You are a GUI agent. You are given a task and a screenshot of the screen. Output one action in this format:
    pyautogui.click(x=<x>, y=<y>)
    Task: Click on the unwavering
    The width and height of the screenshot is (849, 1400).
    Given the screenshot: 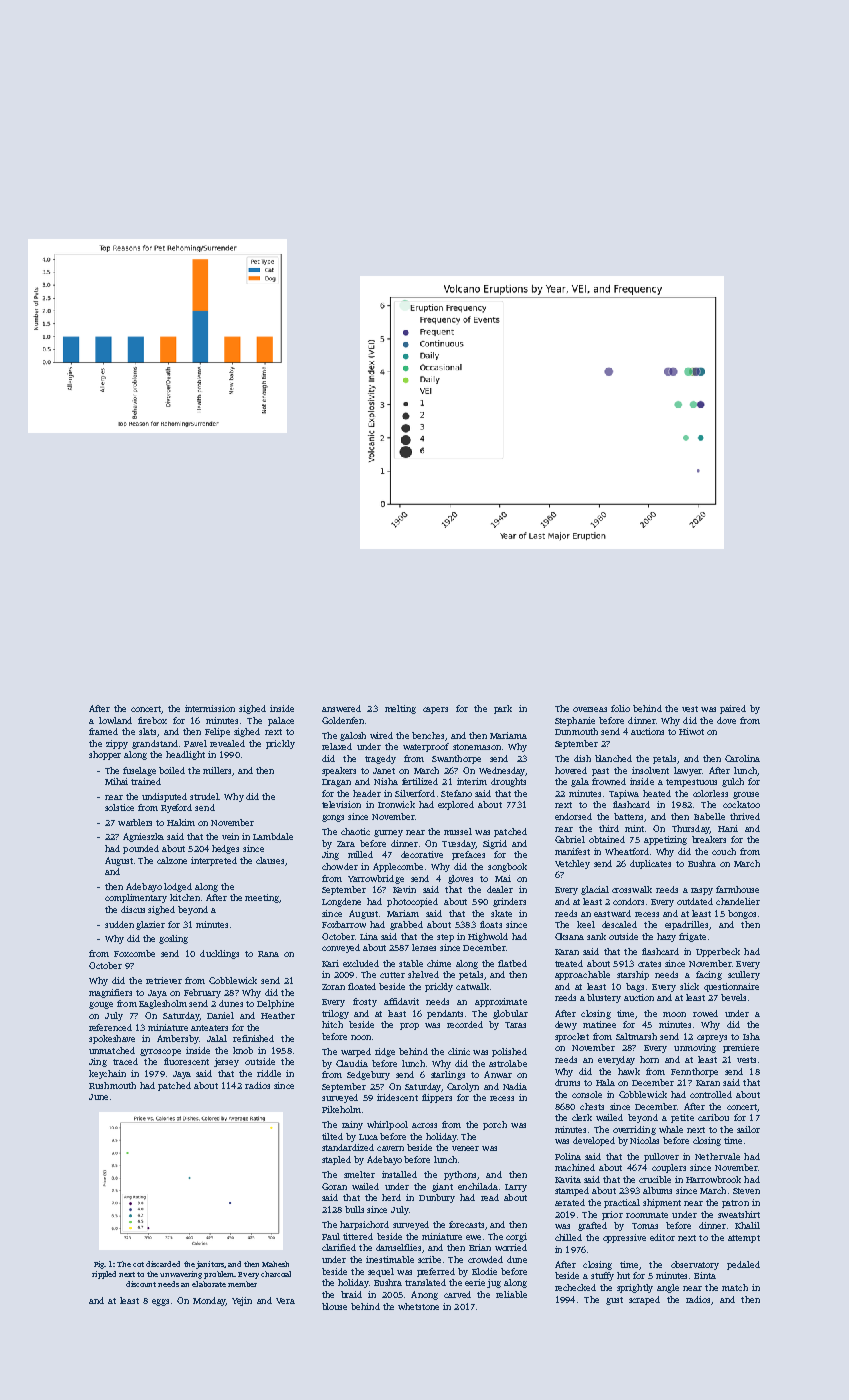 What is the action you would take?
    pyautogui.click(x=181, y=1275)
